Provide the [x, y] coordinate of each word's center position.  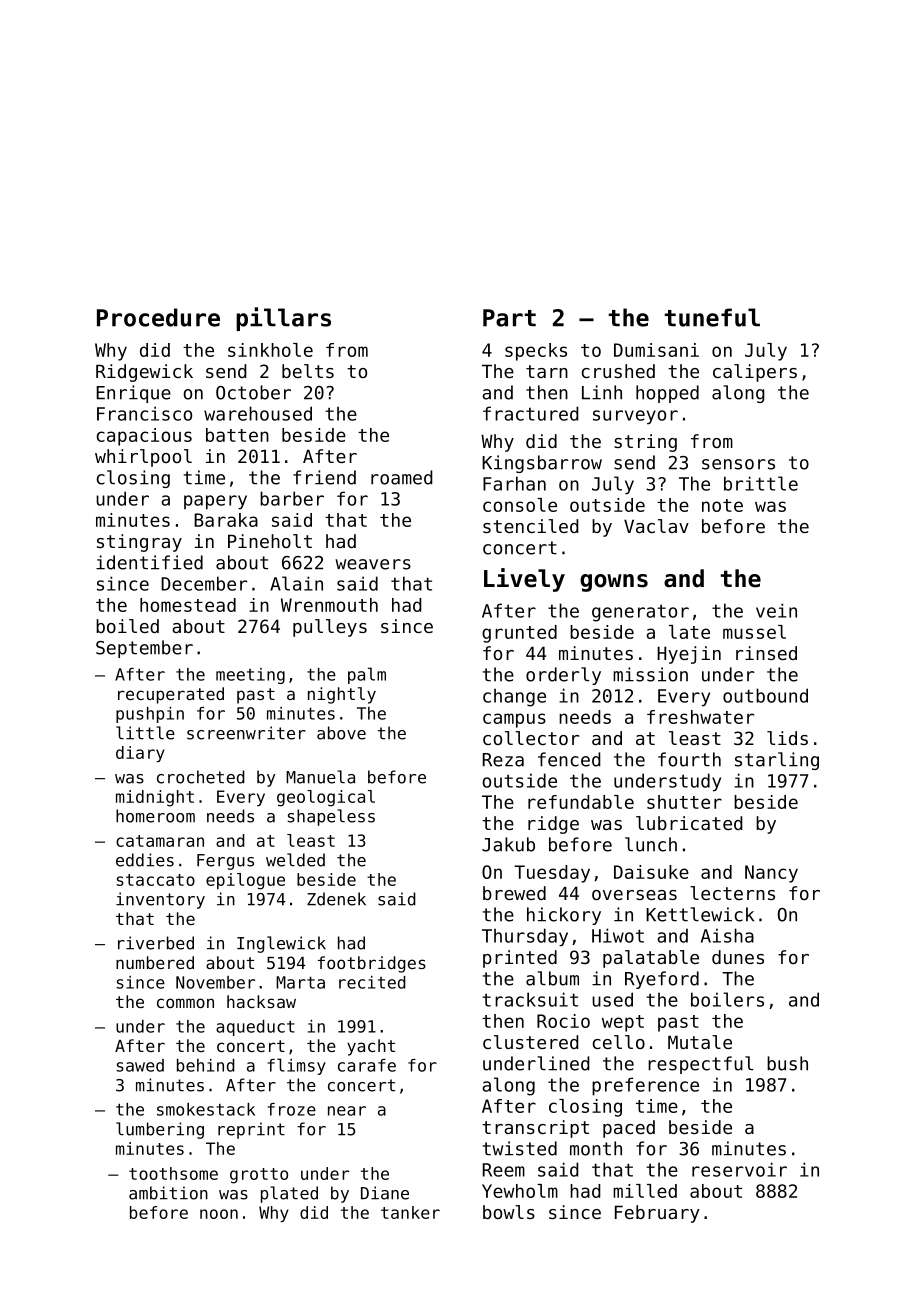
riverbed [156, 943]
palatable [651, 959]
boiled [127, 626]
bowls [509, 1212]
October [253, 392]
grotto [259, 1176]
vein [776, 610]
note [722, 505]
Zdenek [336, 899]
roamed [402, 477]
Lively [524, 580]
